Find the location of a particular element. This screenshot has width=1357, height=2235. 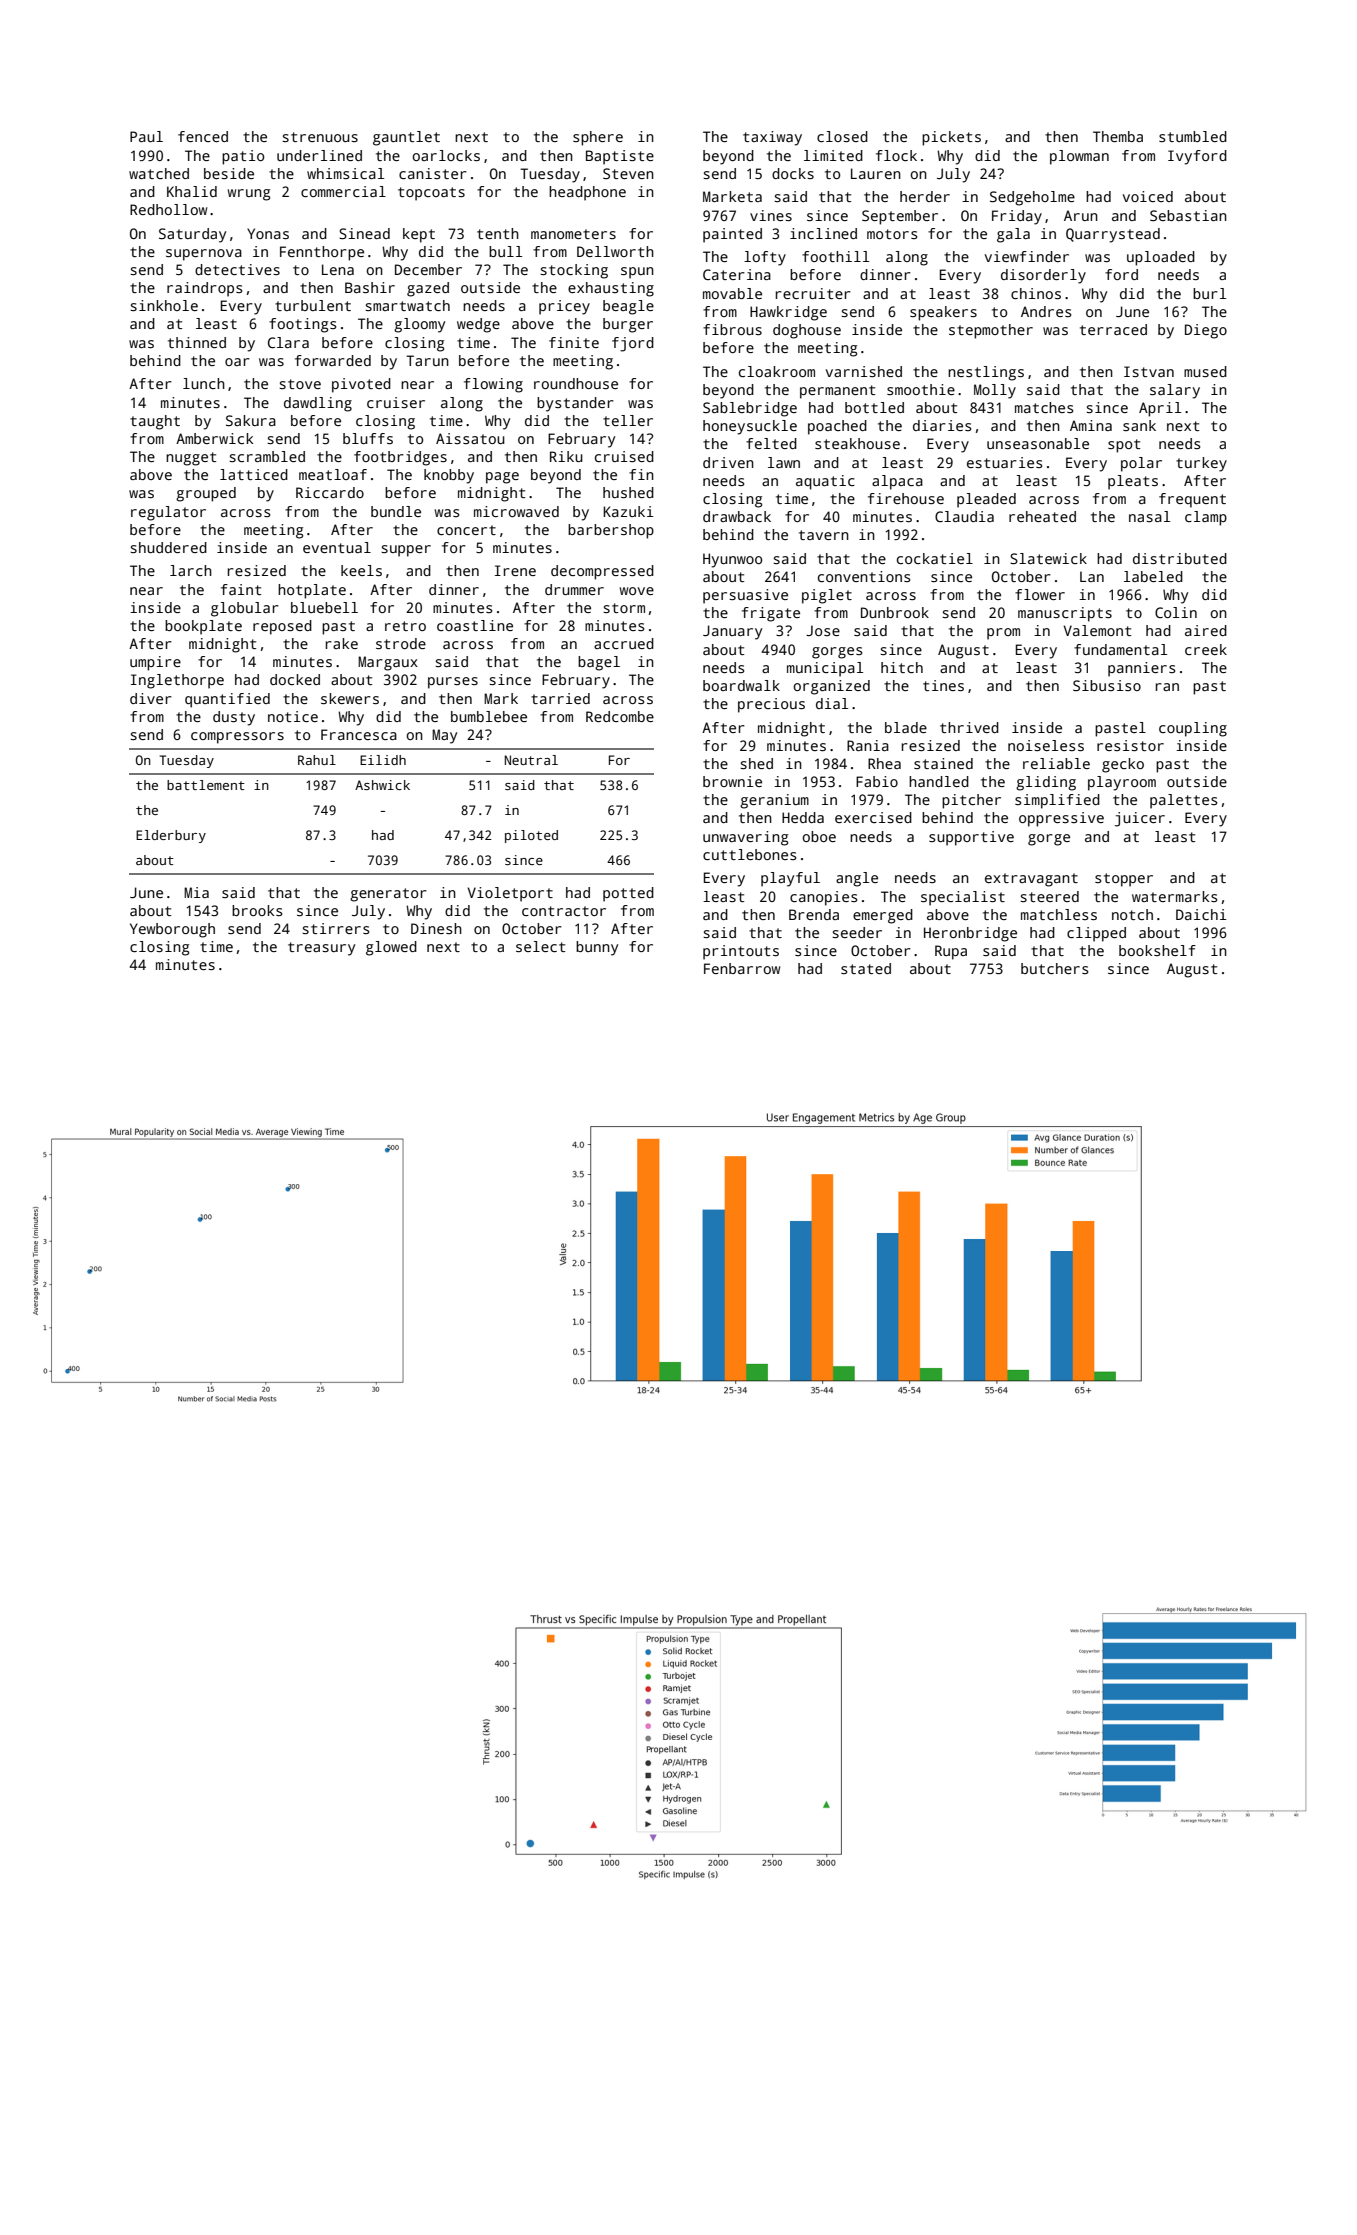

burl is located at coordinates (1209, 293).
